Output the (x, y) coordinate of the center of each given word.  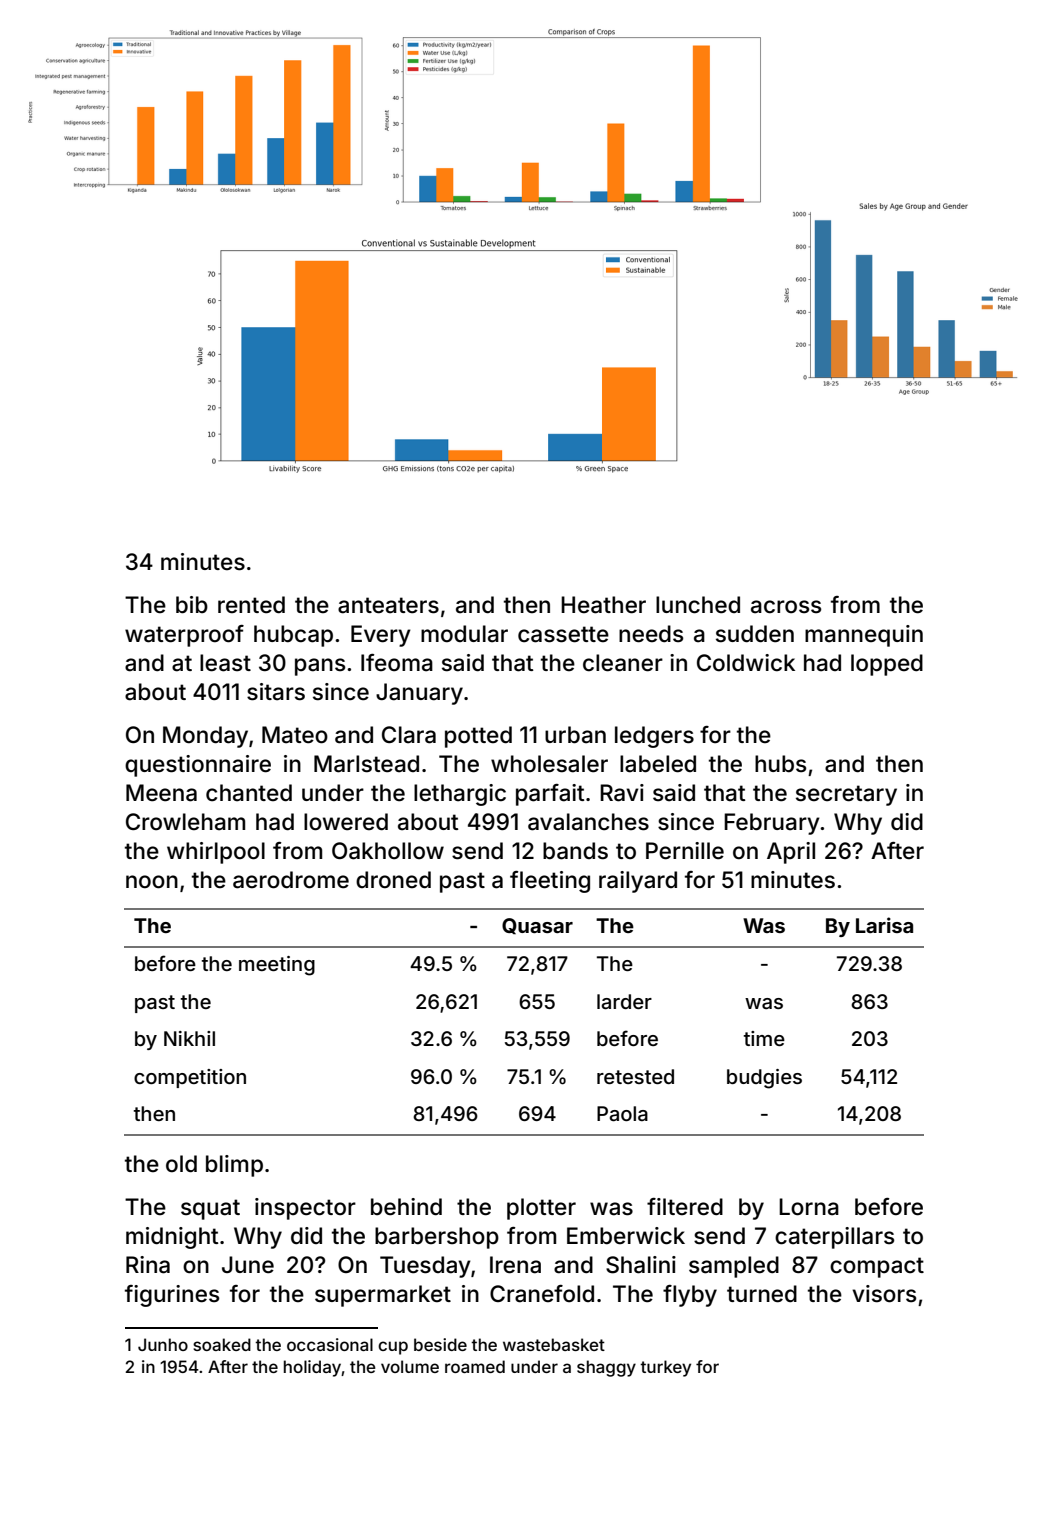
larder (624, 1001)
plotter (541, 1209)
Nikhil (189, 1038)
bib (192, 605)
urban (575, 735)
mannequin (864, 636)
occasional (330, 1344)
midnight (172, 1238)
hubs (780, 764)
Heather (603, 605)
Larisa (884, 925)
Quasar (537, 926)
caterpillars (834, 1238)
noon (152, 882)
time (764, 1038)
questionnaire (198, 766)
